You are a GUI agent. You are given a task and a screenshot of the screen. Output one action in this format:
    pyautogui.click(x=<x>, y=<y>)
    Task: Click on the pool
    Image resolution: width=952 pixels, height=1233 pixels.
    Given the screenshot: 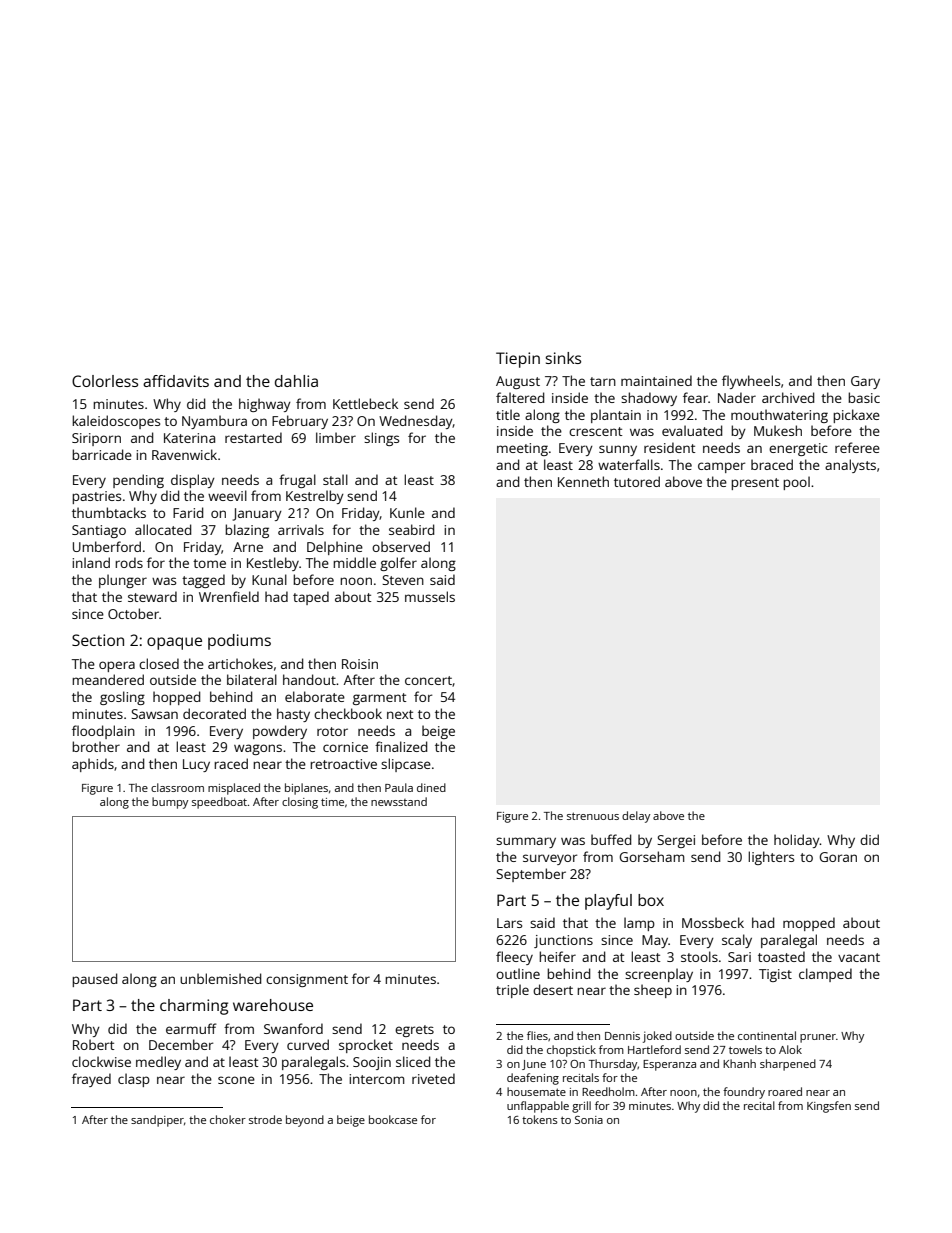 What is the action you would take?
    pyautogui.click(x=796, y=483)
